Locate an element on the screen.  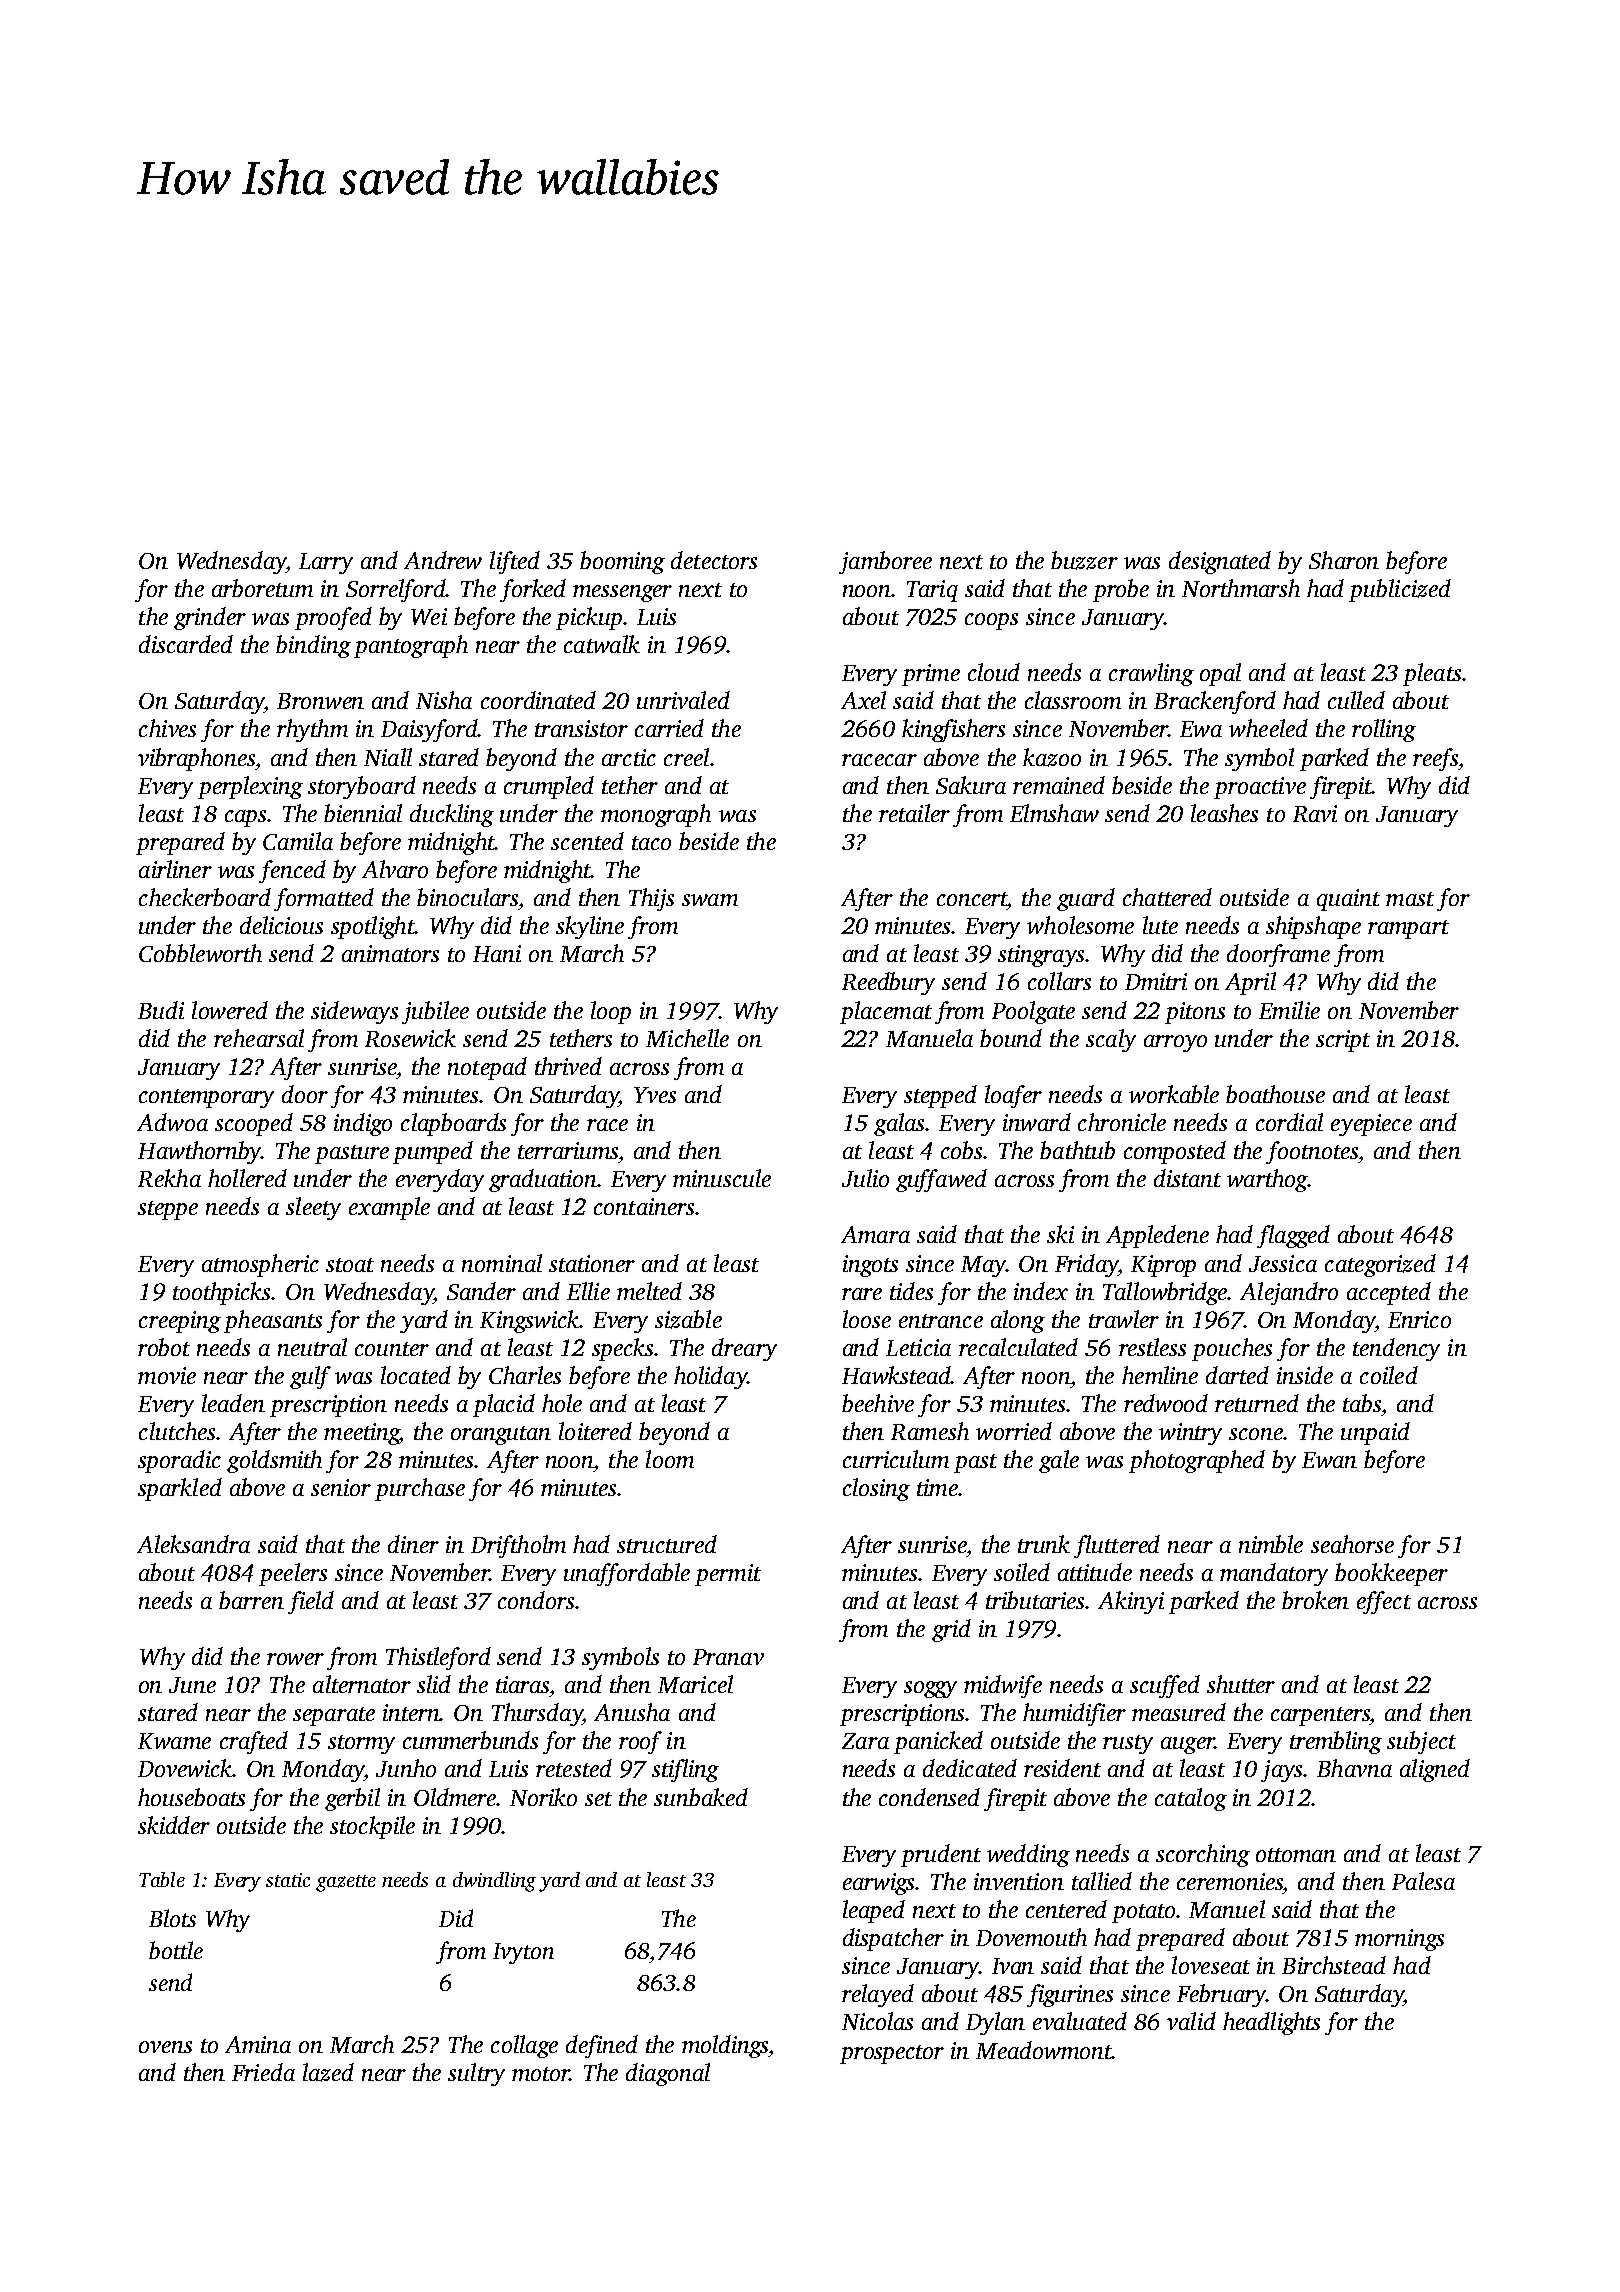
grid is located at coordinates (951, 1630).
